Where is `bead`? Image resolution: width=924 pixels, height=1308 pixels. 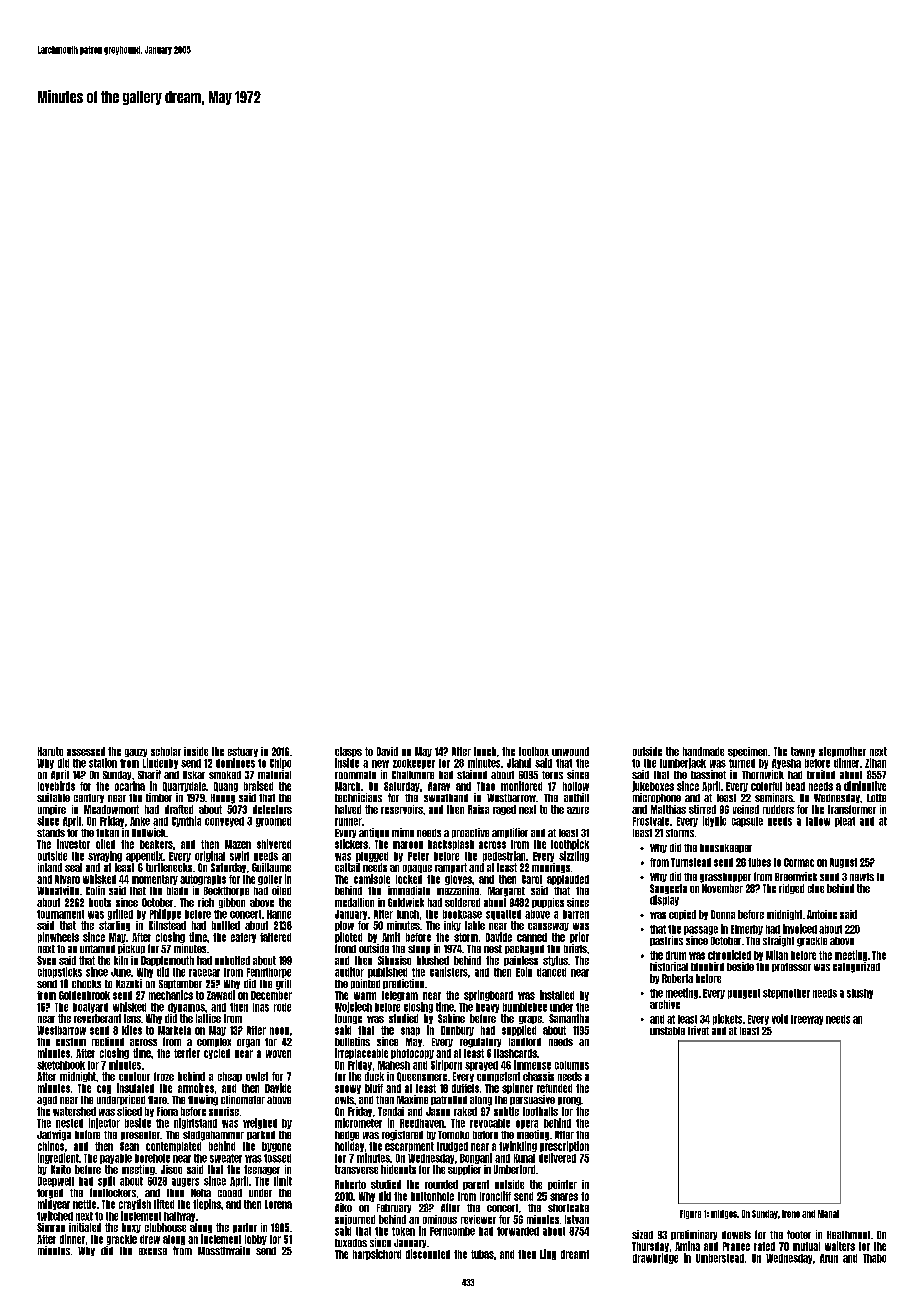
bead is located at coordinates (795, 786).
